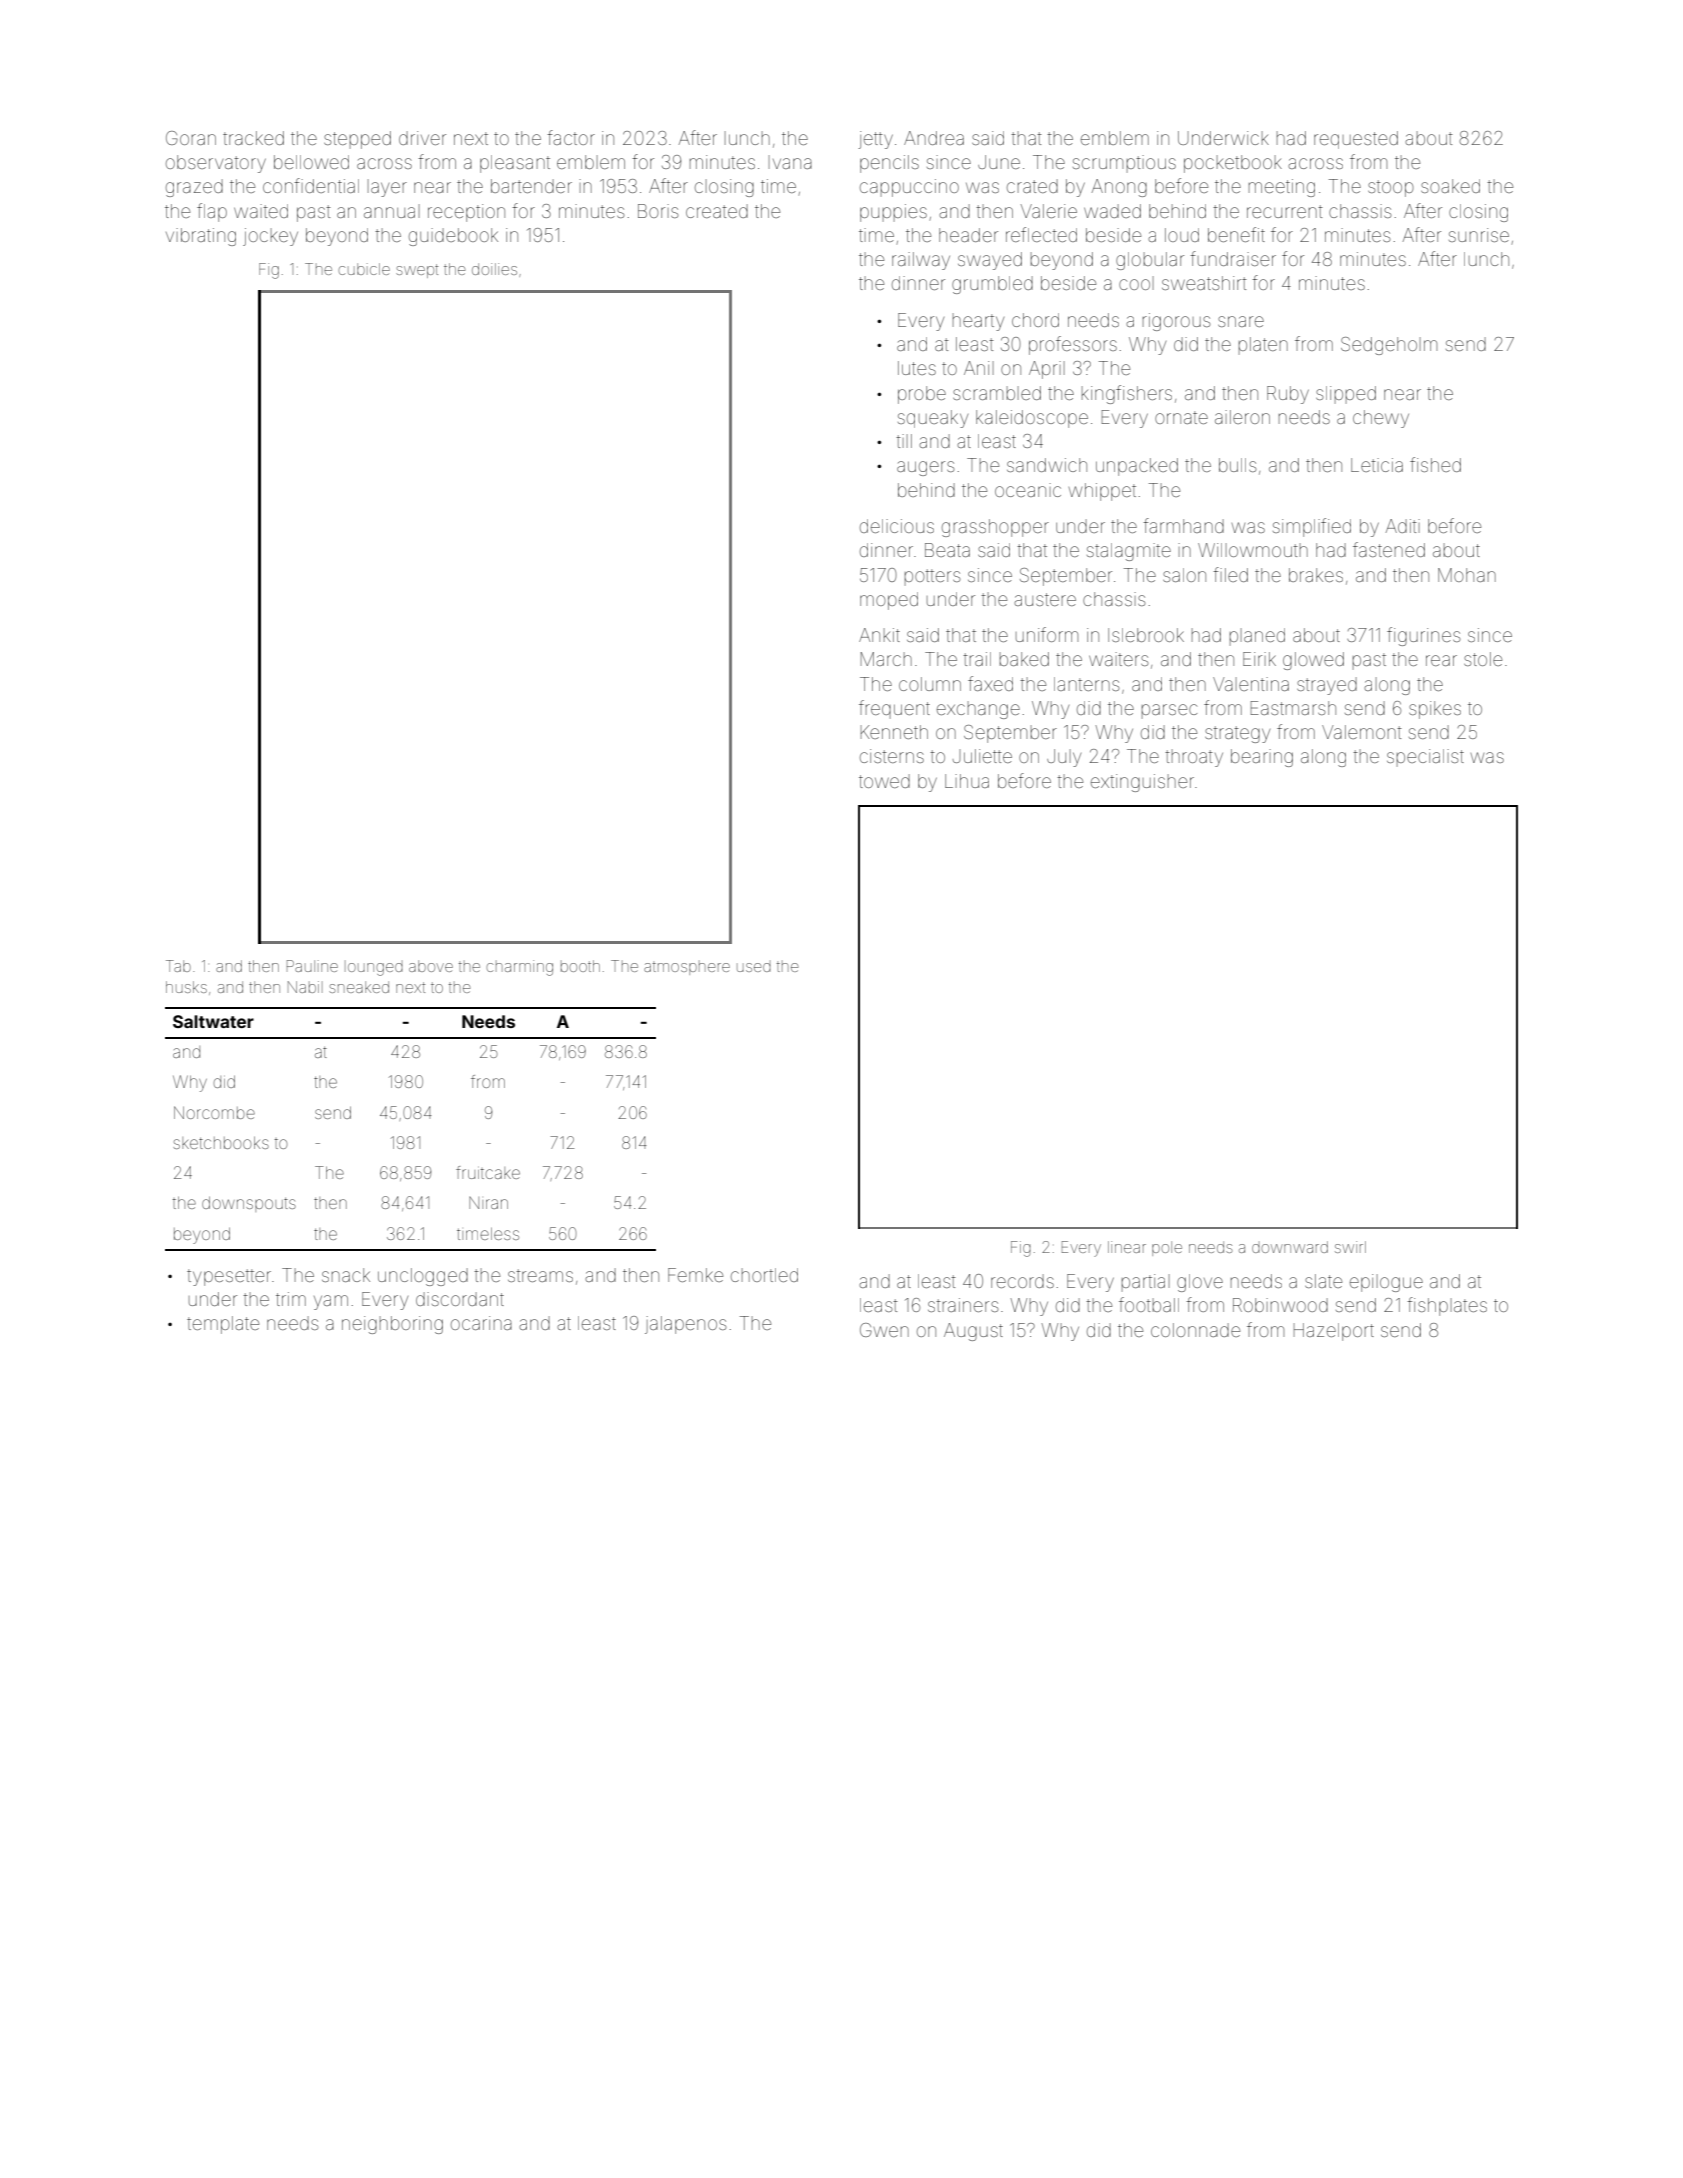 The width and height of the page is (1683, 2178). I want to click on August, so click(973, 1332).
